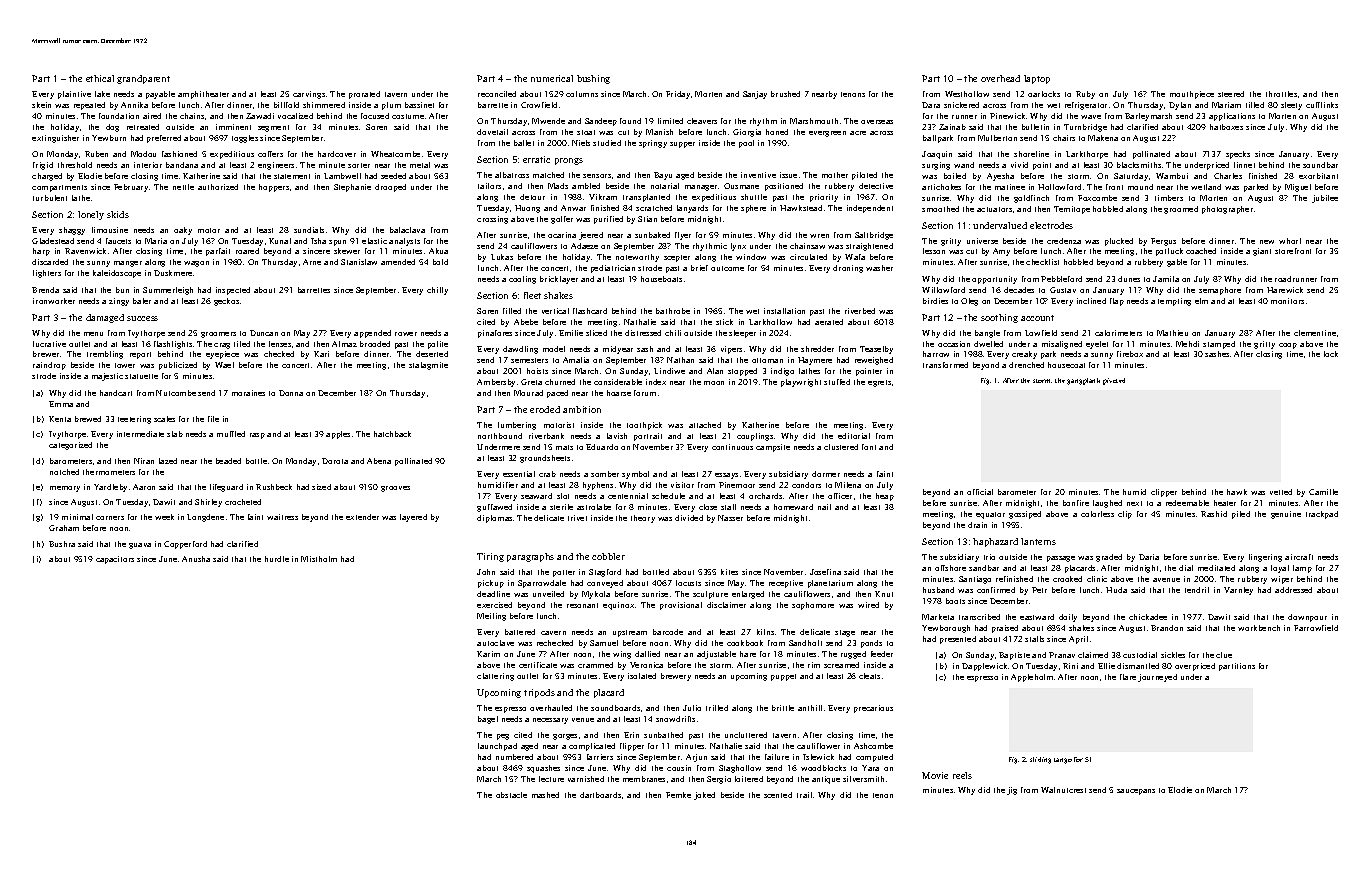 This document has width=1372, height=887. What do you see at coordinates (1244, 165) in the document?
I see `linnet` at bounding box center [1244, 165].
